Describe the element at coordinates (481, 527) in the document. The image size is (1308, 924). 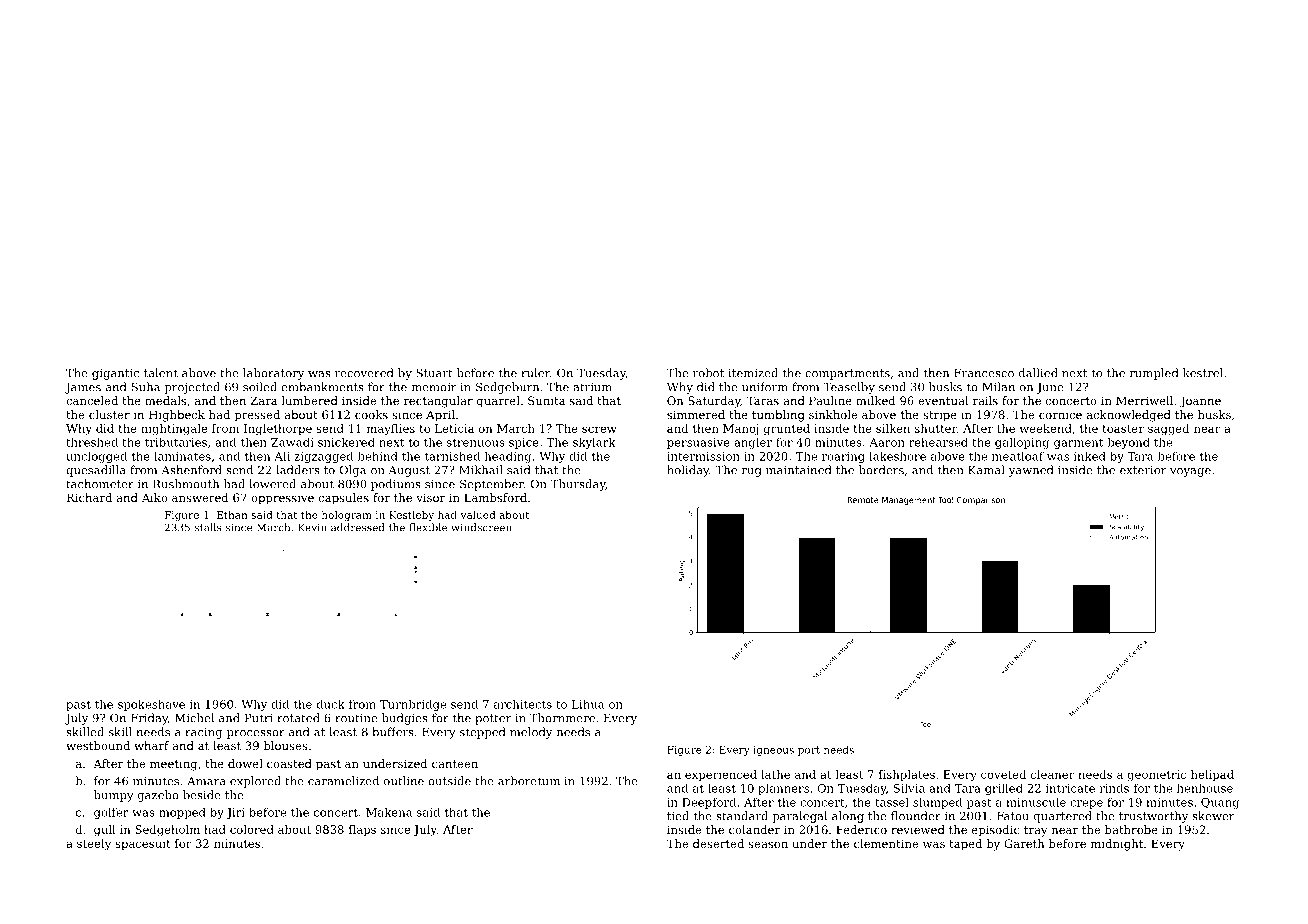
I see `windscreen` at that location.
